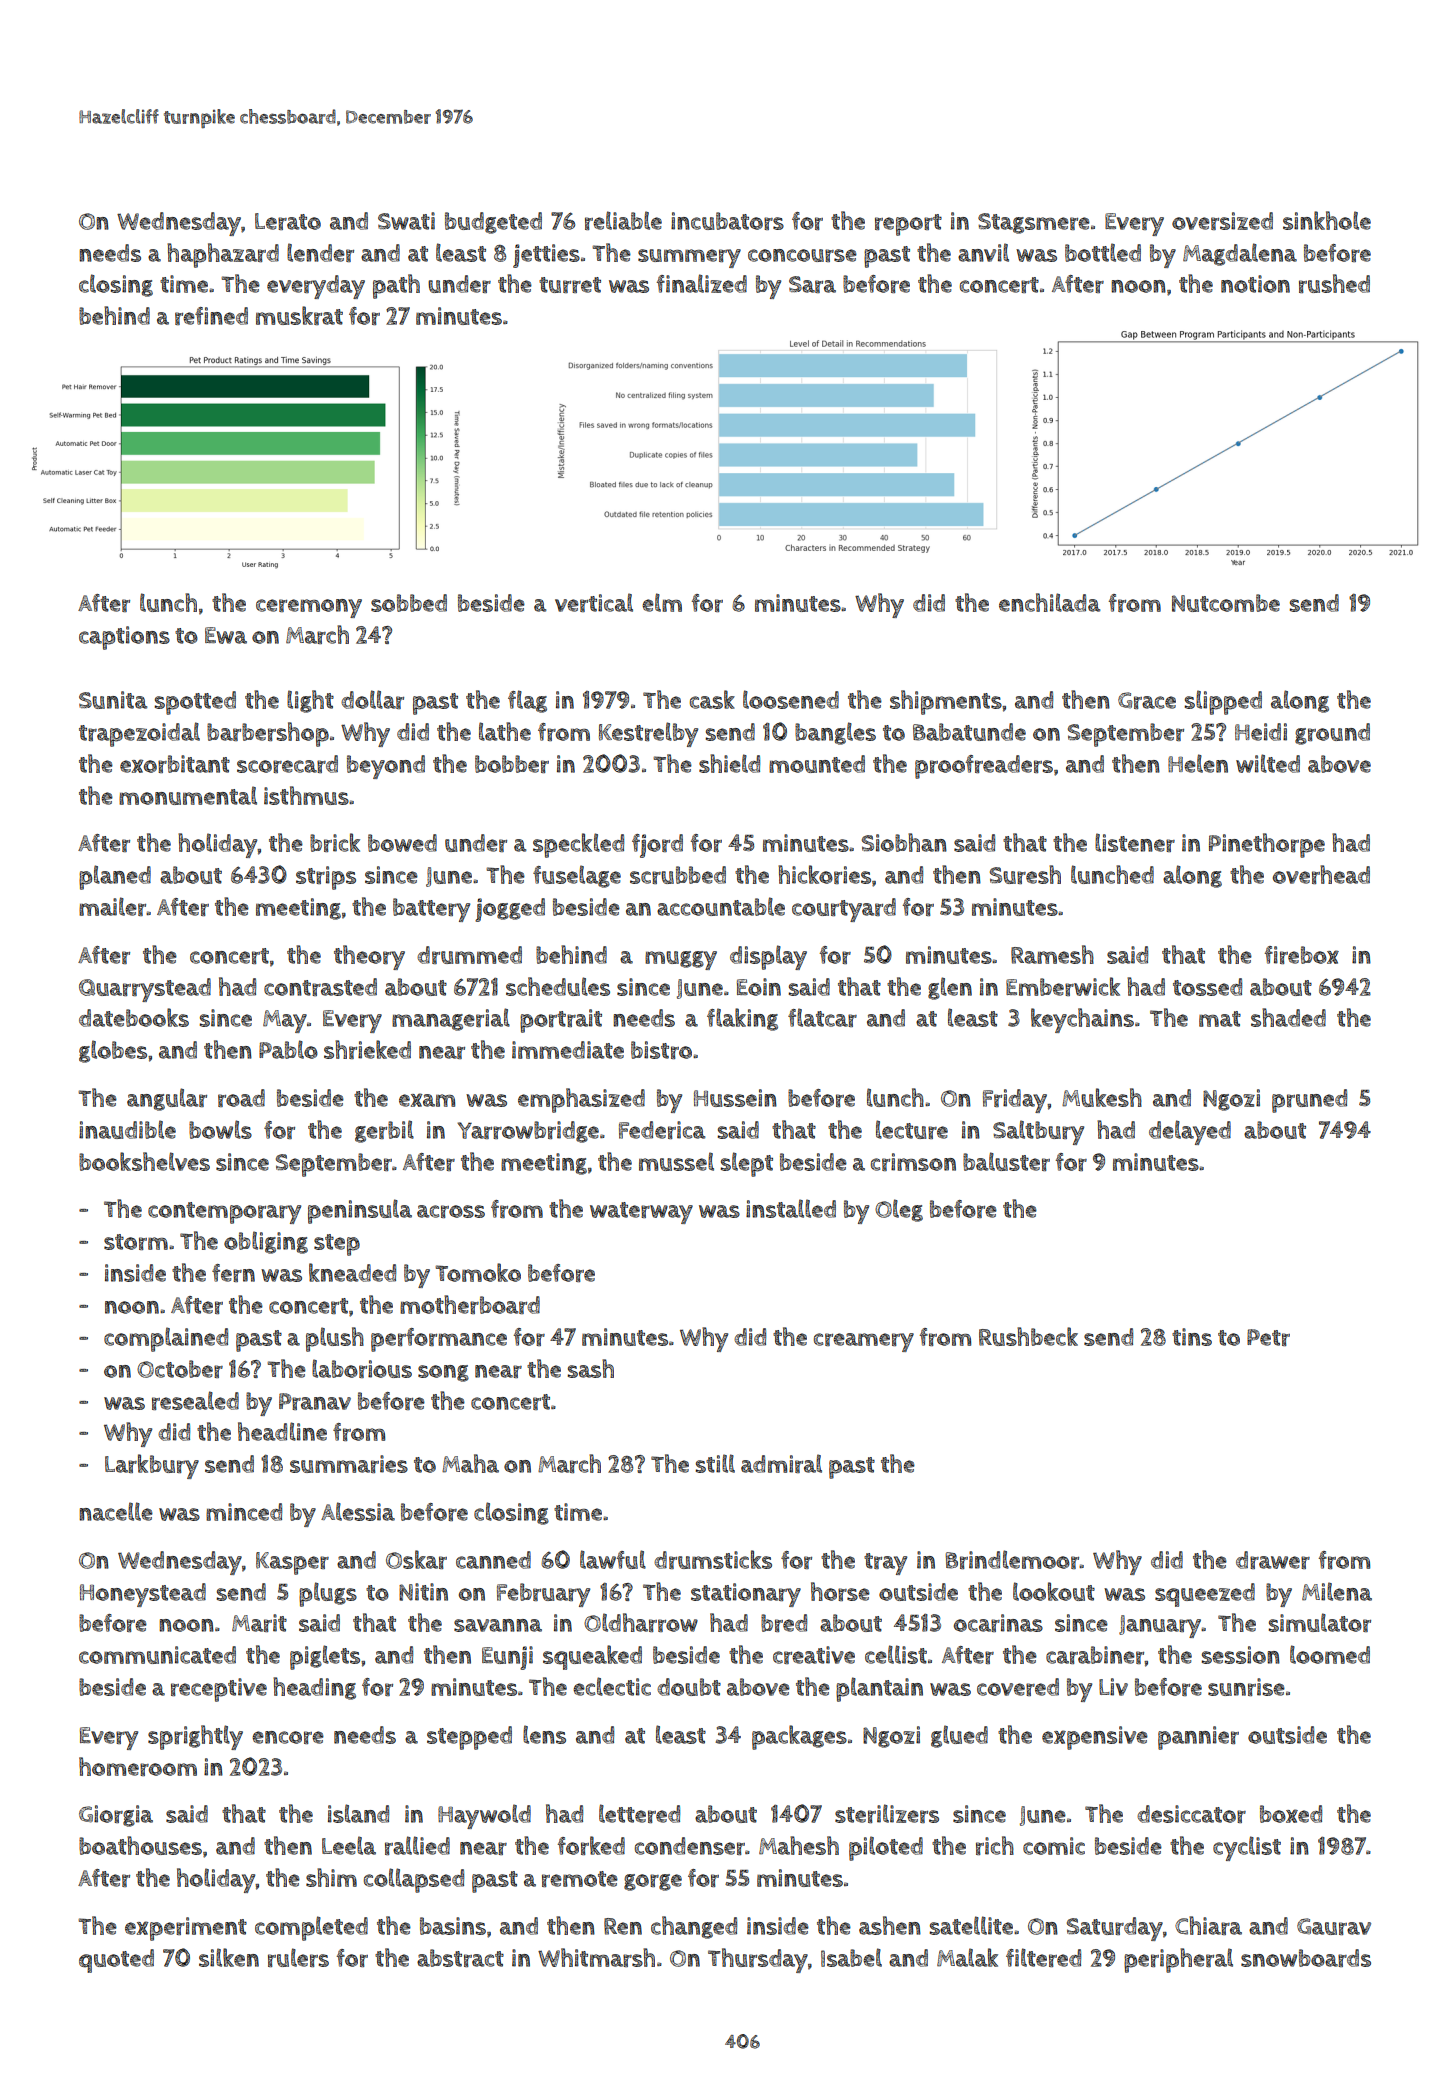  What do you see at coordinates (211, 316) in the page?
I see `refined` at bounding box center [211, 316].
